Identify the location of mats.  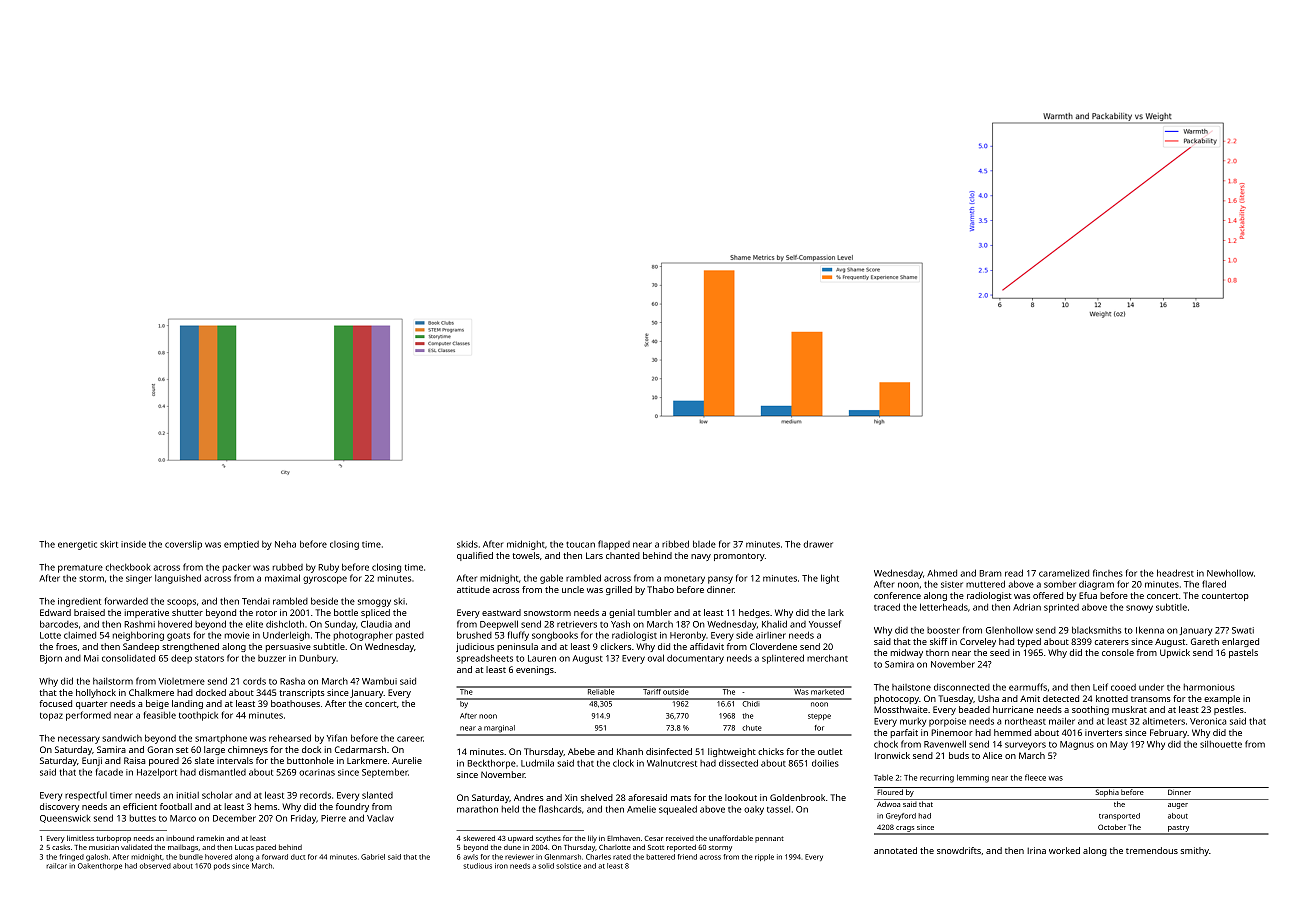
(681, 798).
